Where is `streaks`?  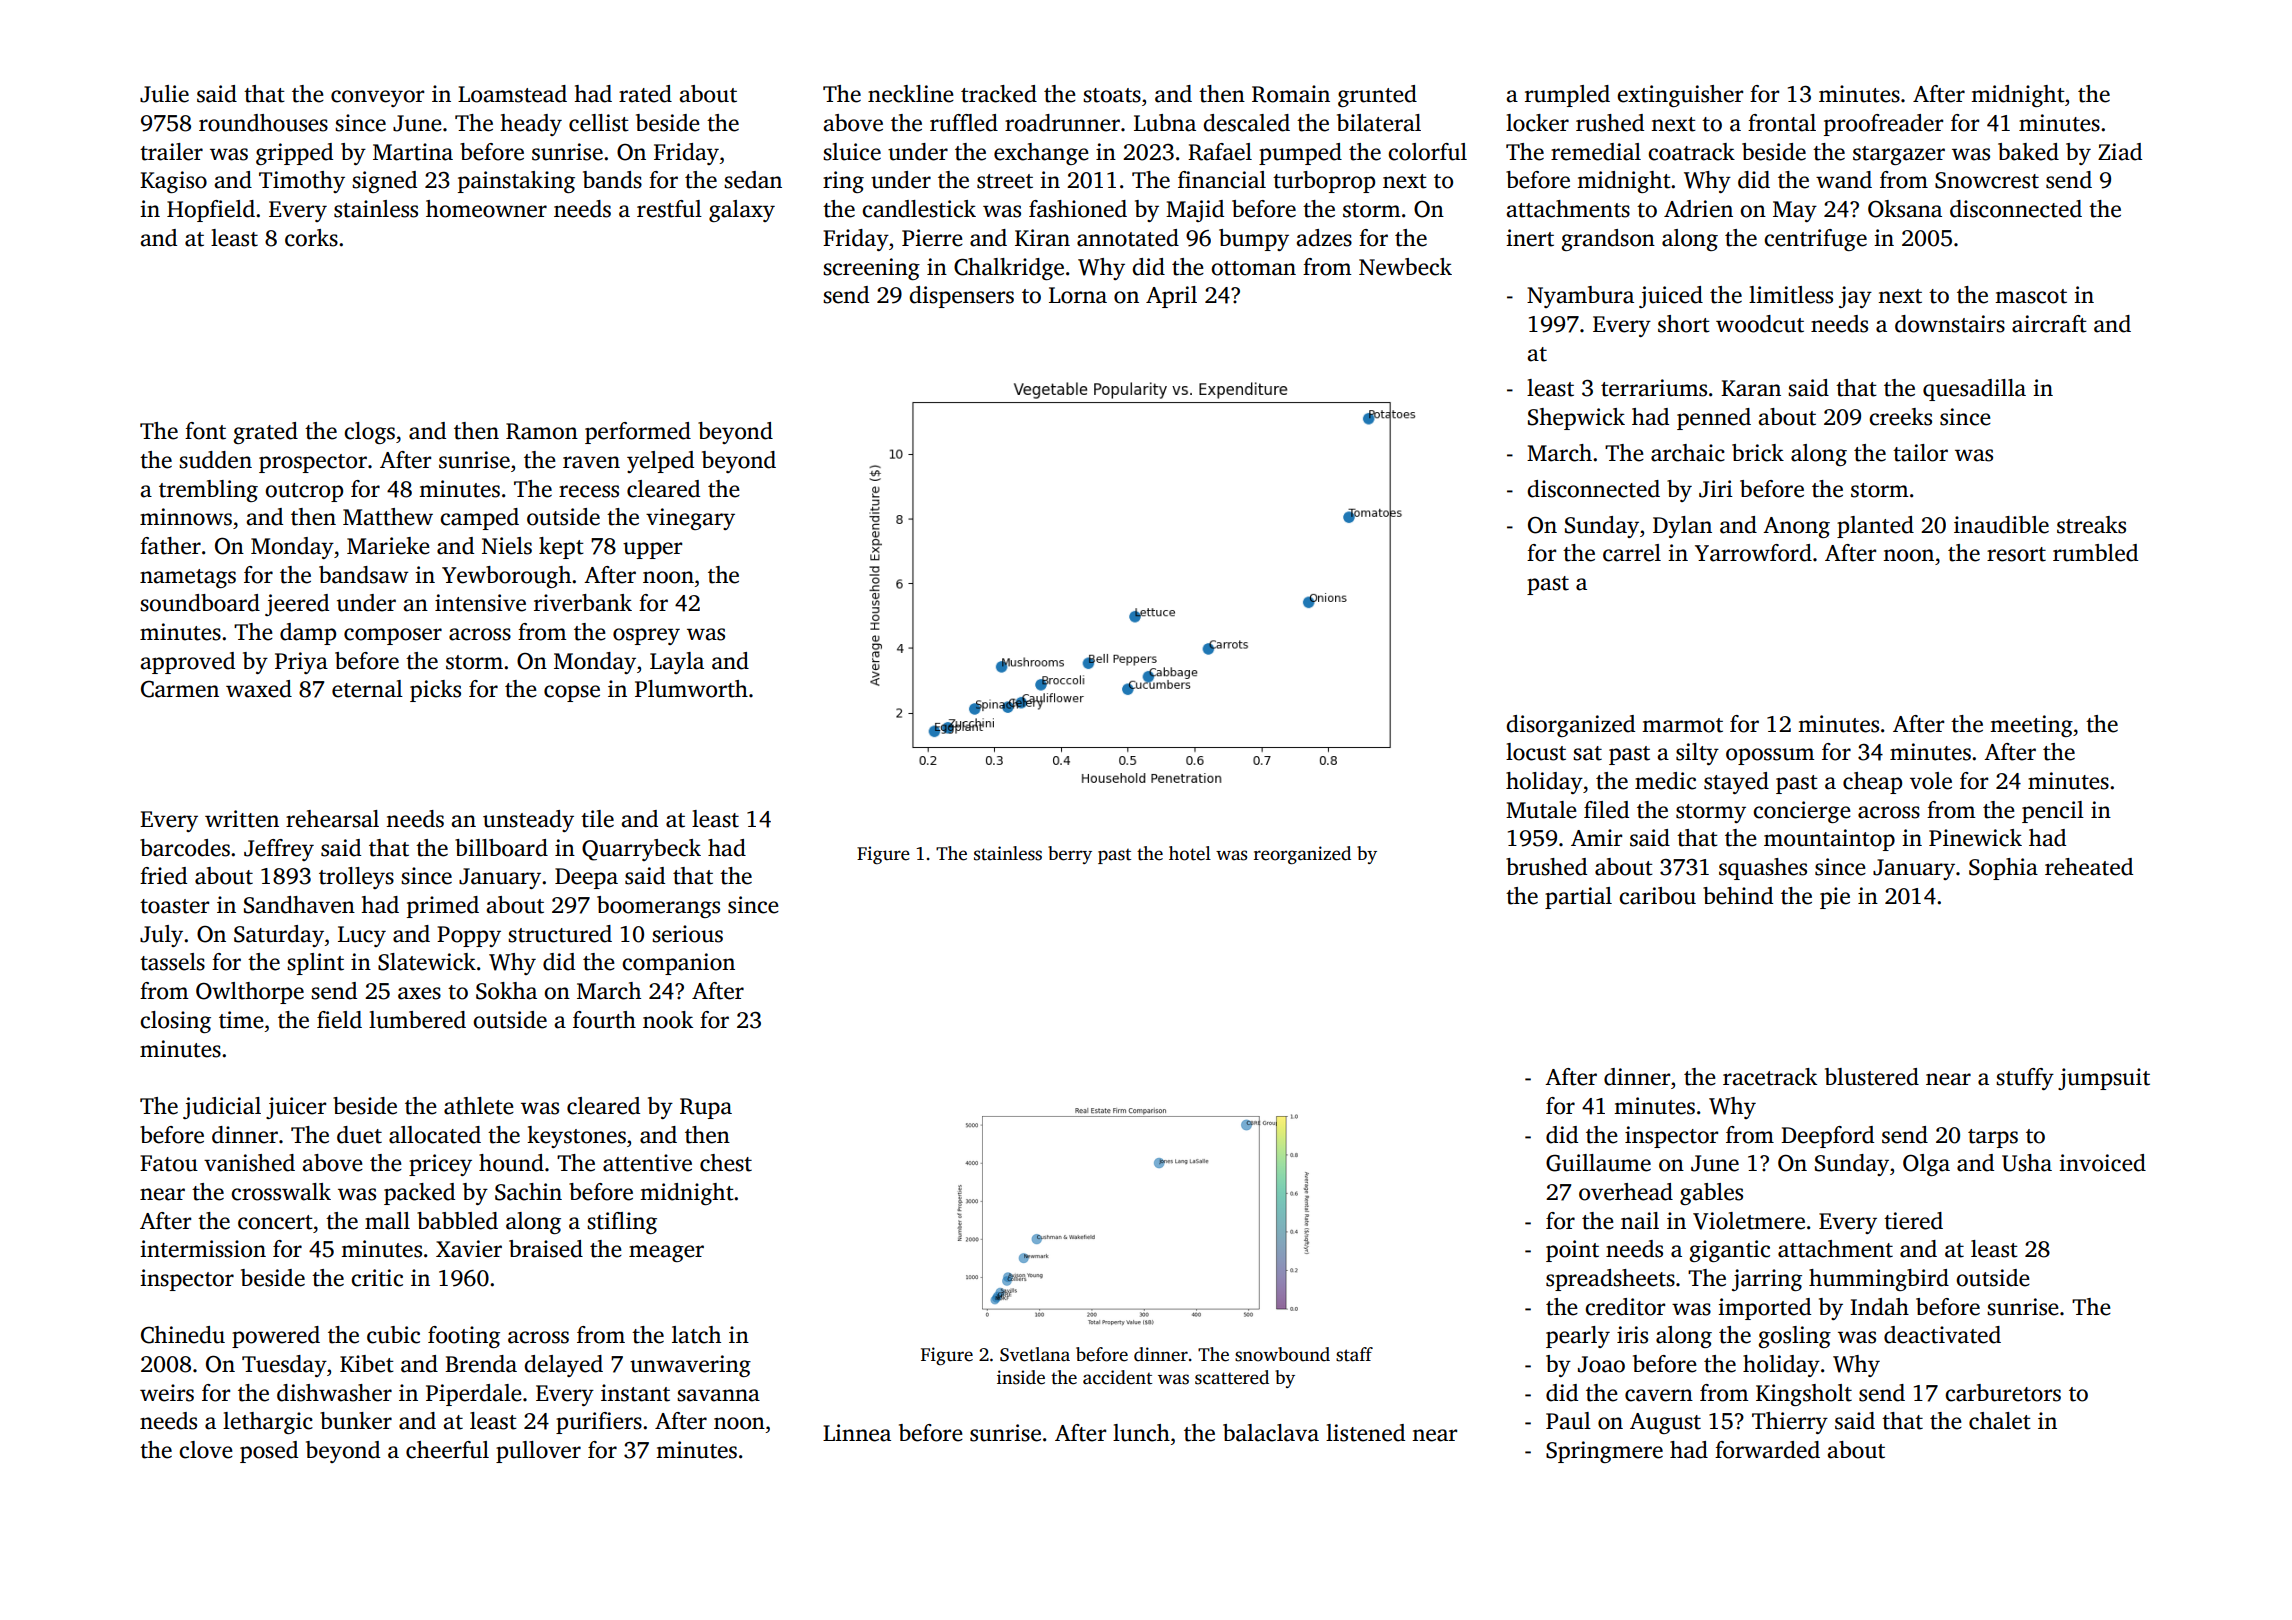
streaks is located at coordinates (2091, 525).
